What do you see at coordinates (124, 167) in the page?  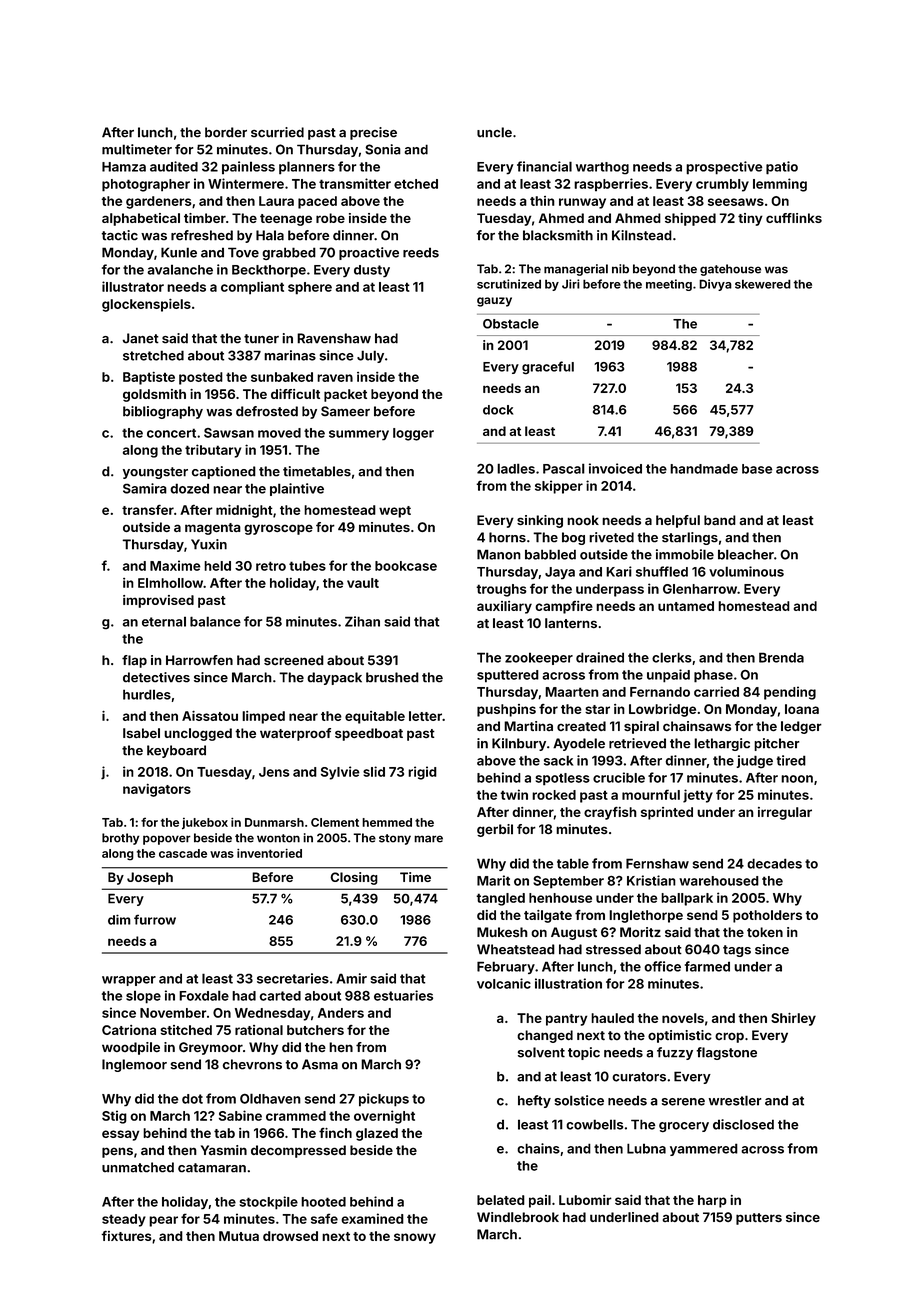 I see `Hamza` at bounding box center [124, 167].
